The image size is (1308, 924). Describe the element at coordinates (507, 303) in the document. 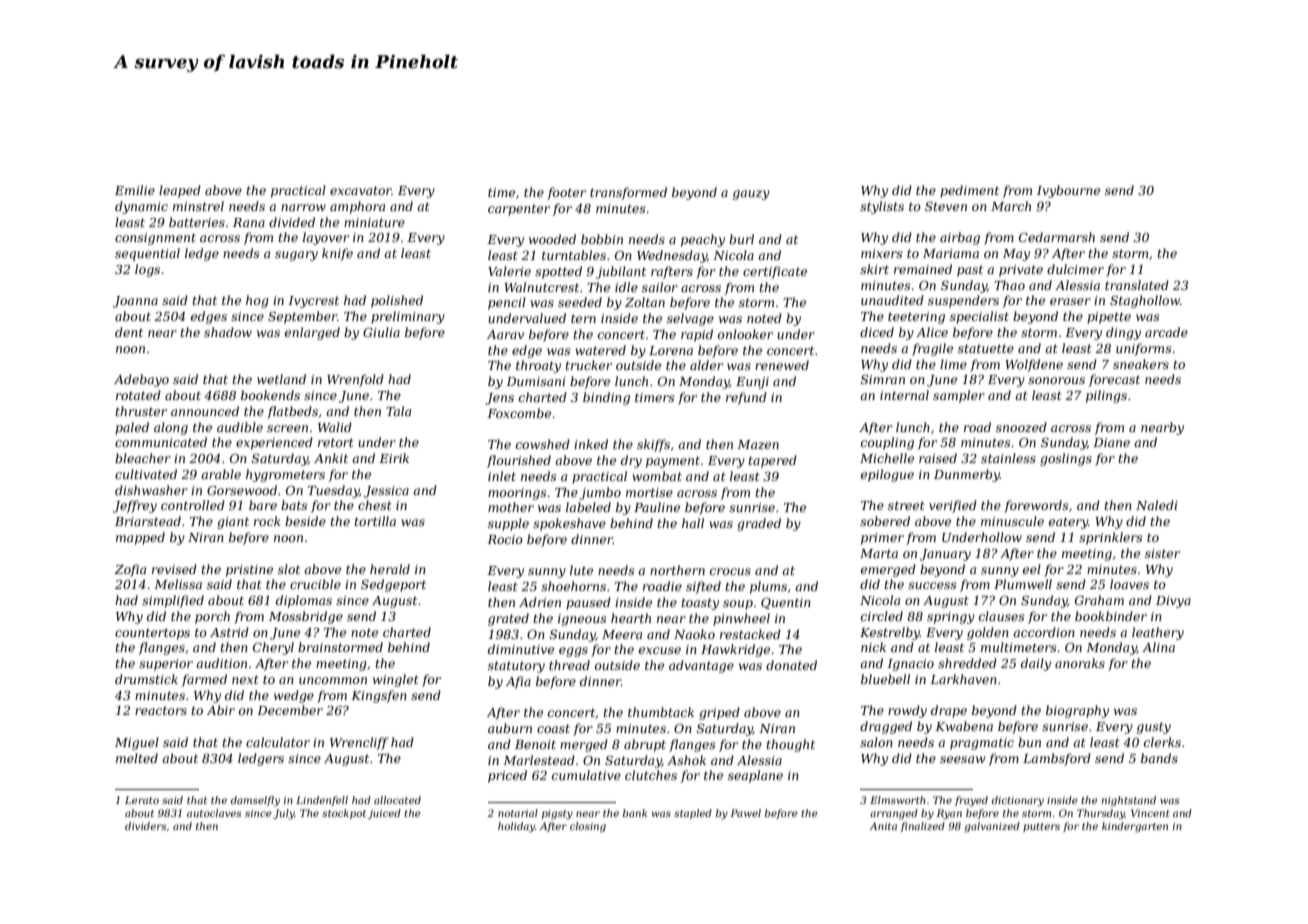

I see `pencil` at that location.
